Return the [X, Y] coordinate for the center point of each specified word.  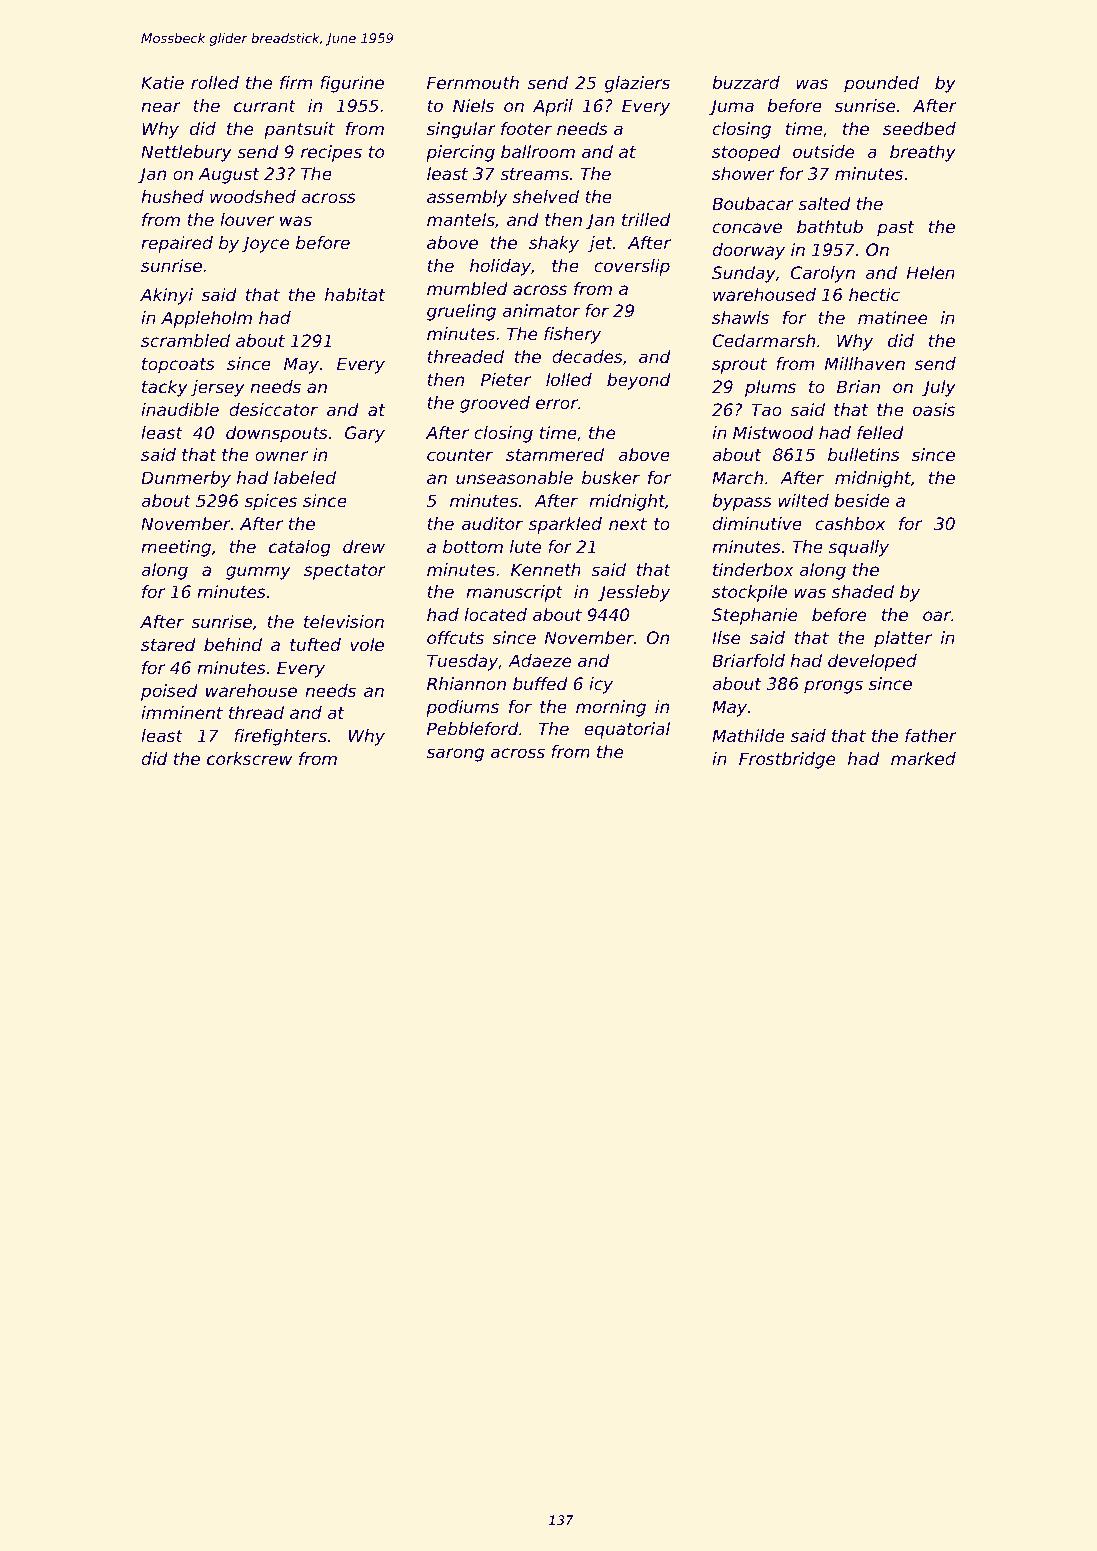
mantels [461, 219]
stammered [555, 454]
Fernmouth [473, 82]
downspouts [277, 434]
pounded [881, 84]
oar [937, 616]
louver [247, 219]
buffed [540, 683]
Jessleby [634, 593]
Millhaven [865, 363]
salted [824, 203]
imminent [182, 712]
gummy [258, 573]
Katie [162, 82]
